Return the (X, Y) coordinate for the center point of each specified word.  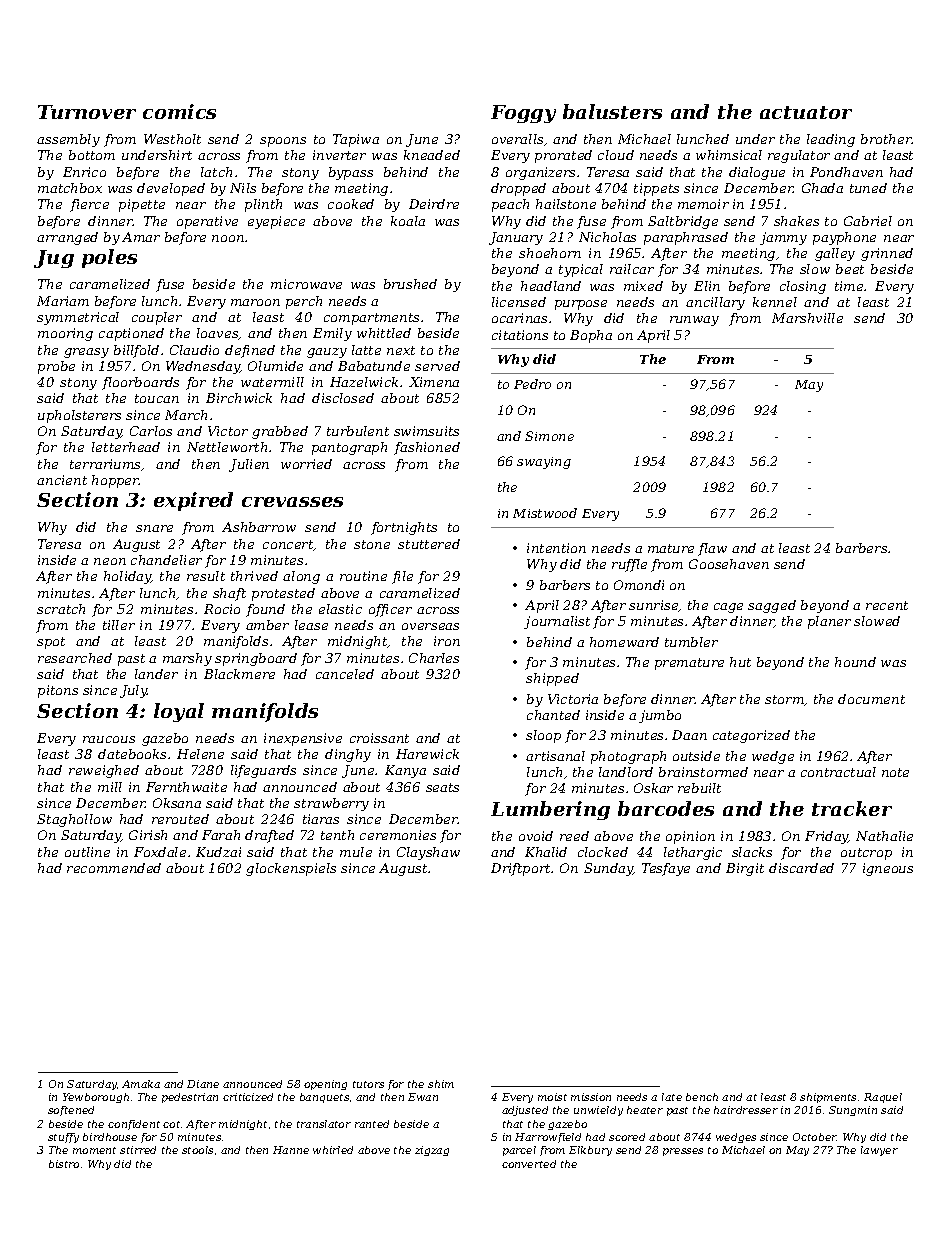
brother (886, 139)
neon (110, 561)
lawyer (879, 1151)
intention (556, 548)
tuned (868, 188)
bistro (64, 1164)
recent (887, 605)
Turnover (87, 112)
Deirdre (434, 204)
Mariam (63, 301)
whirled (333, 1150)
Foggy (523, 114)
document (871, 699)
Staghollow (74, 820)
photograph (628, 757)
